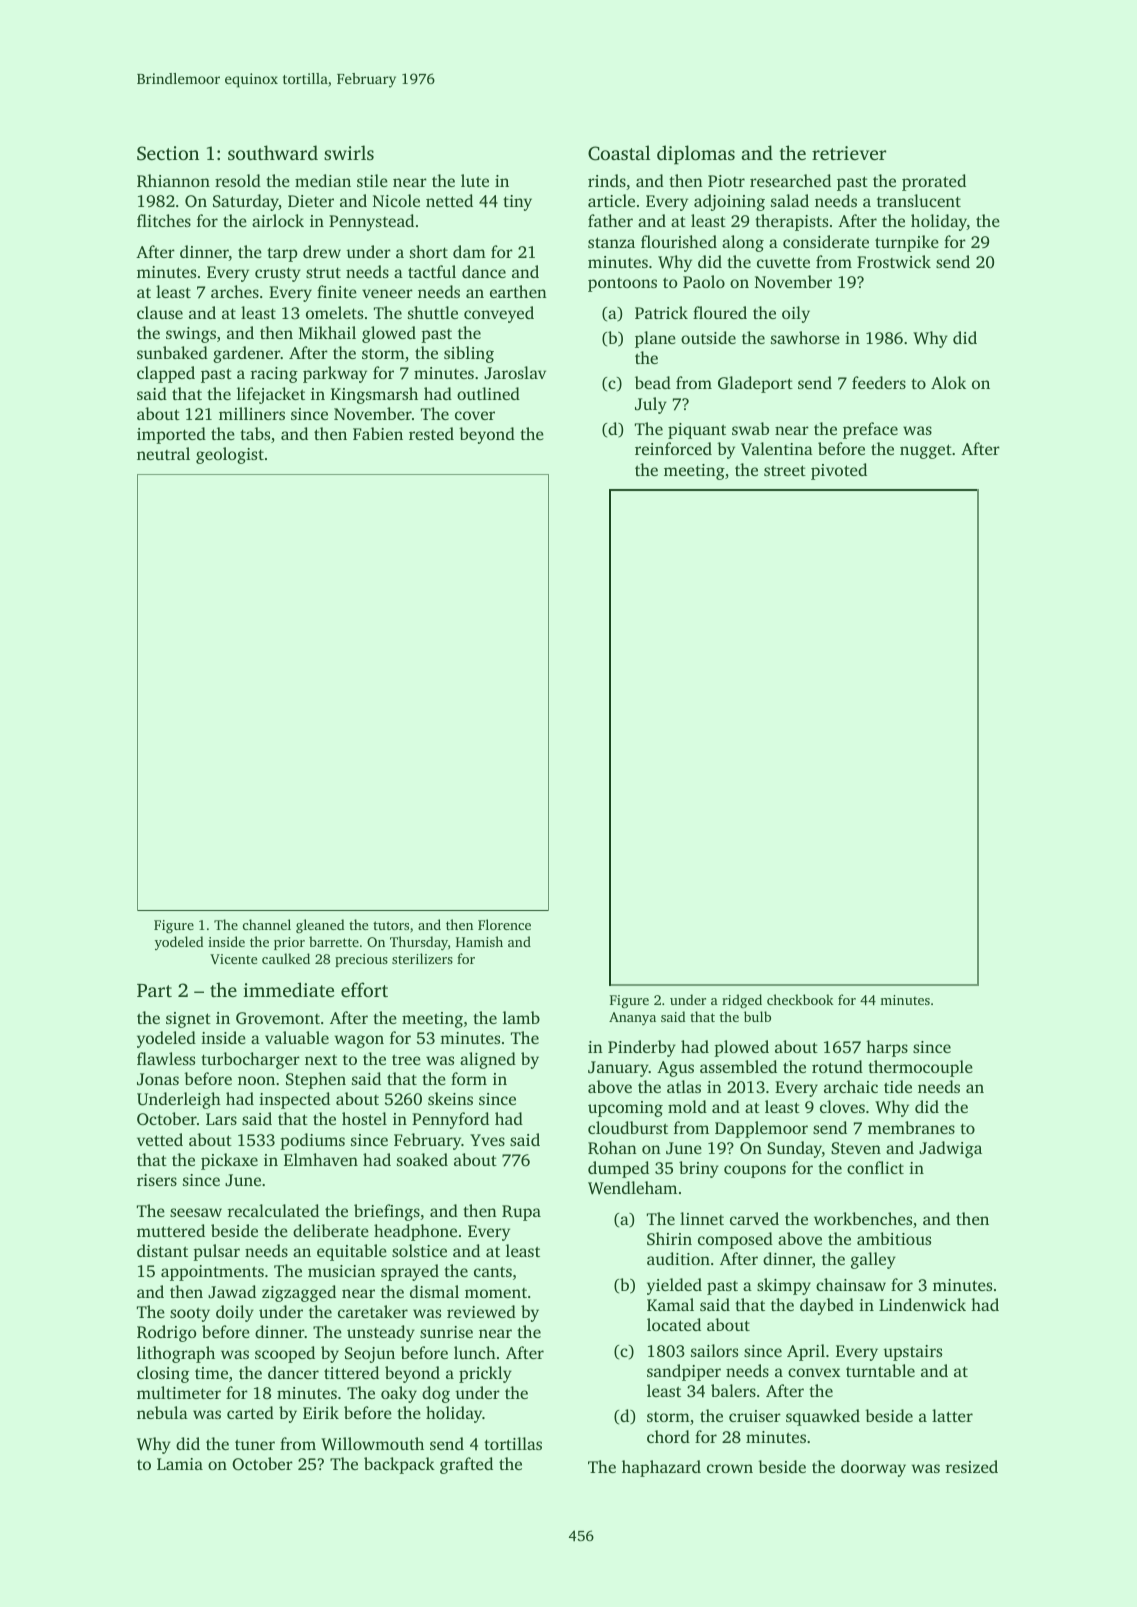 The height and width of the screenshot is (1607, 1137). Describe the element at coordinates (619, 153) in the screenshot. I see `Coastal` at that location.
